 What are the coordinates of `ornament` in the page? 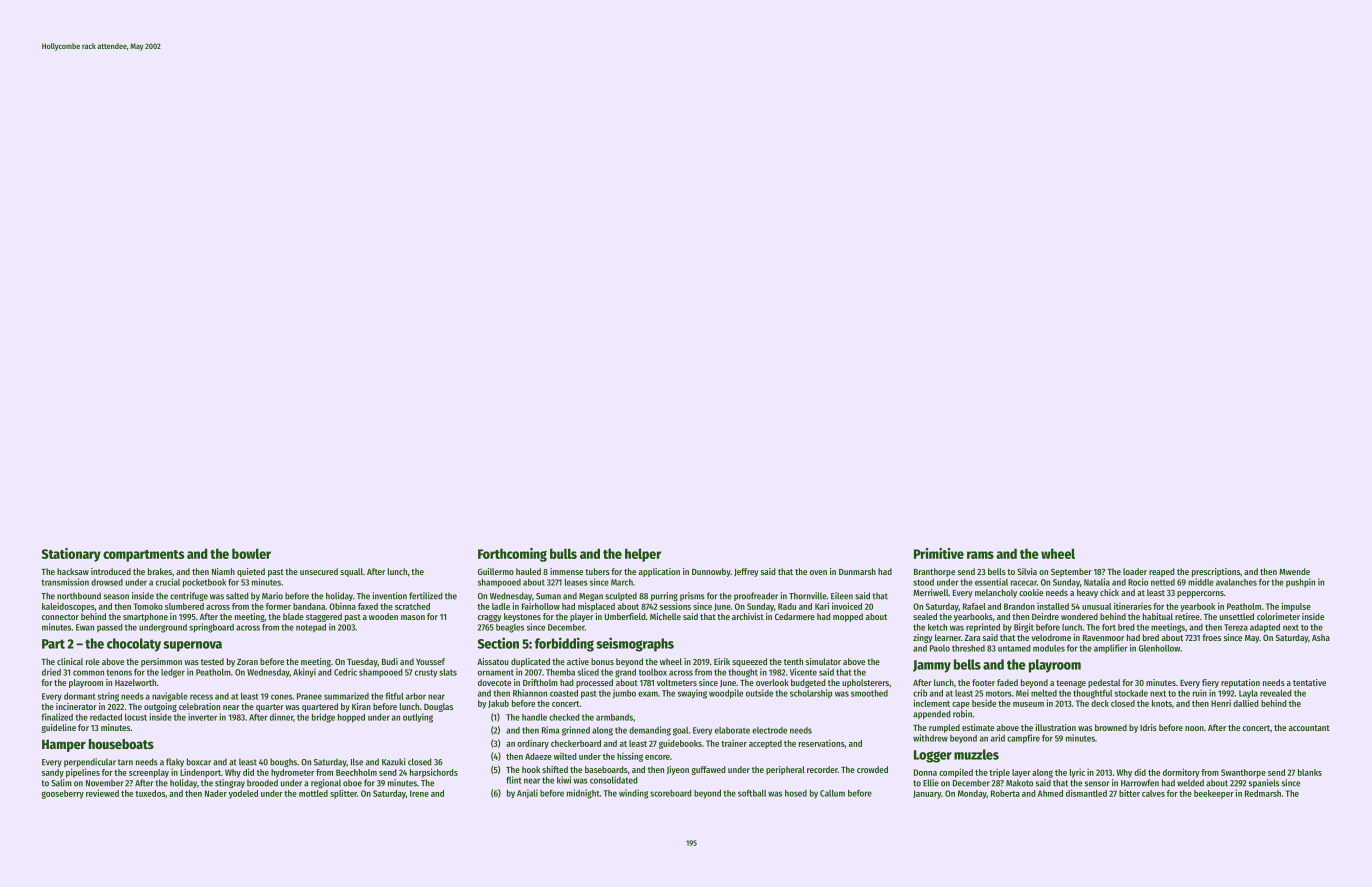 It's located at (496, 673).
